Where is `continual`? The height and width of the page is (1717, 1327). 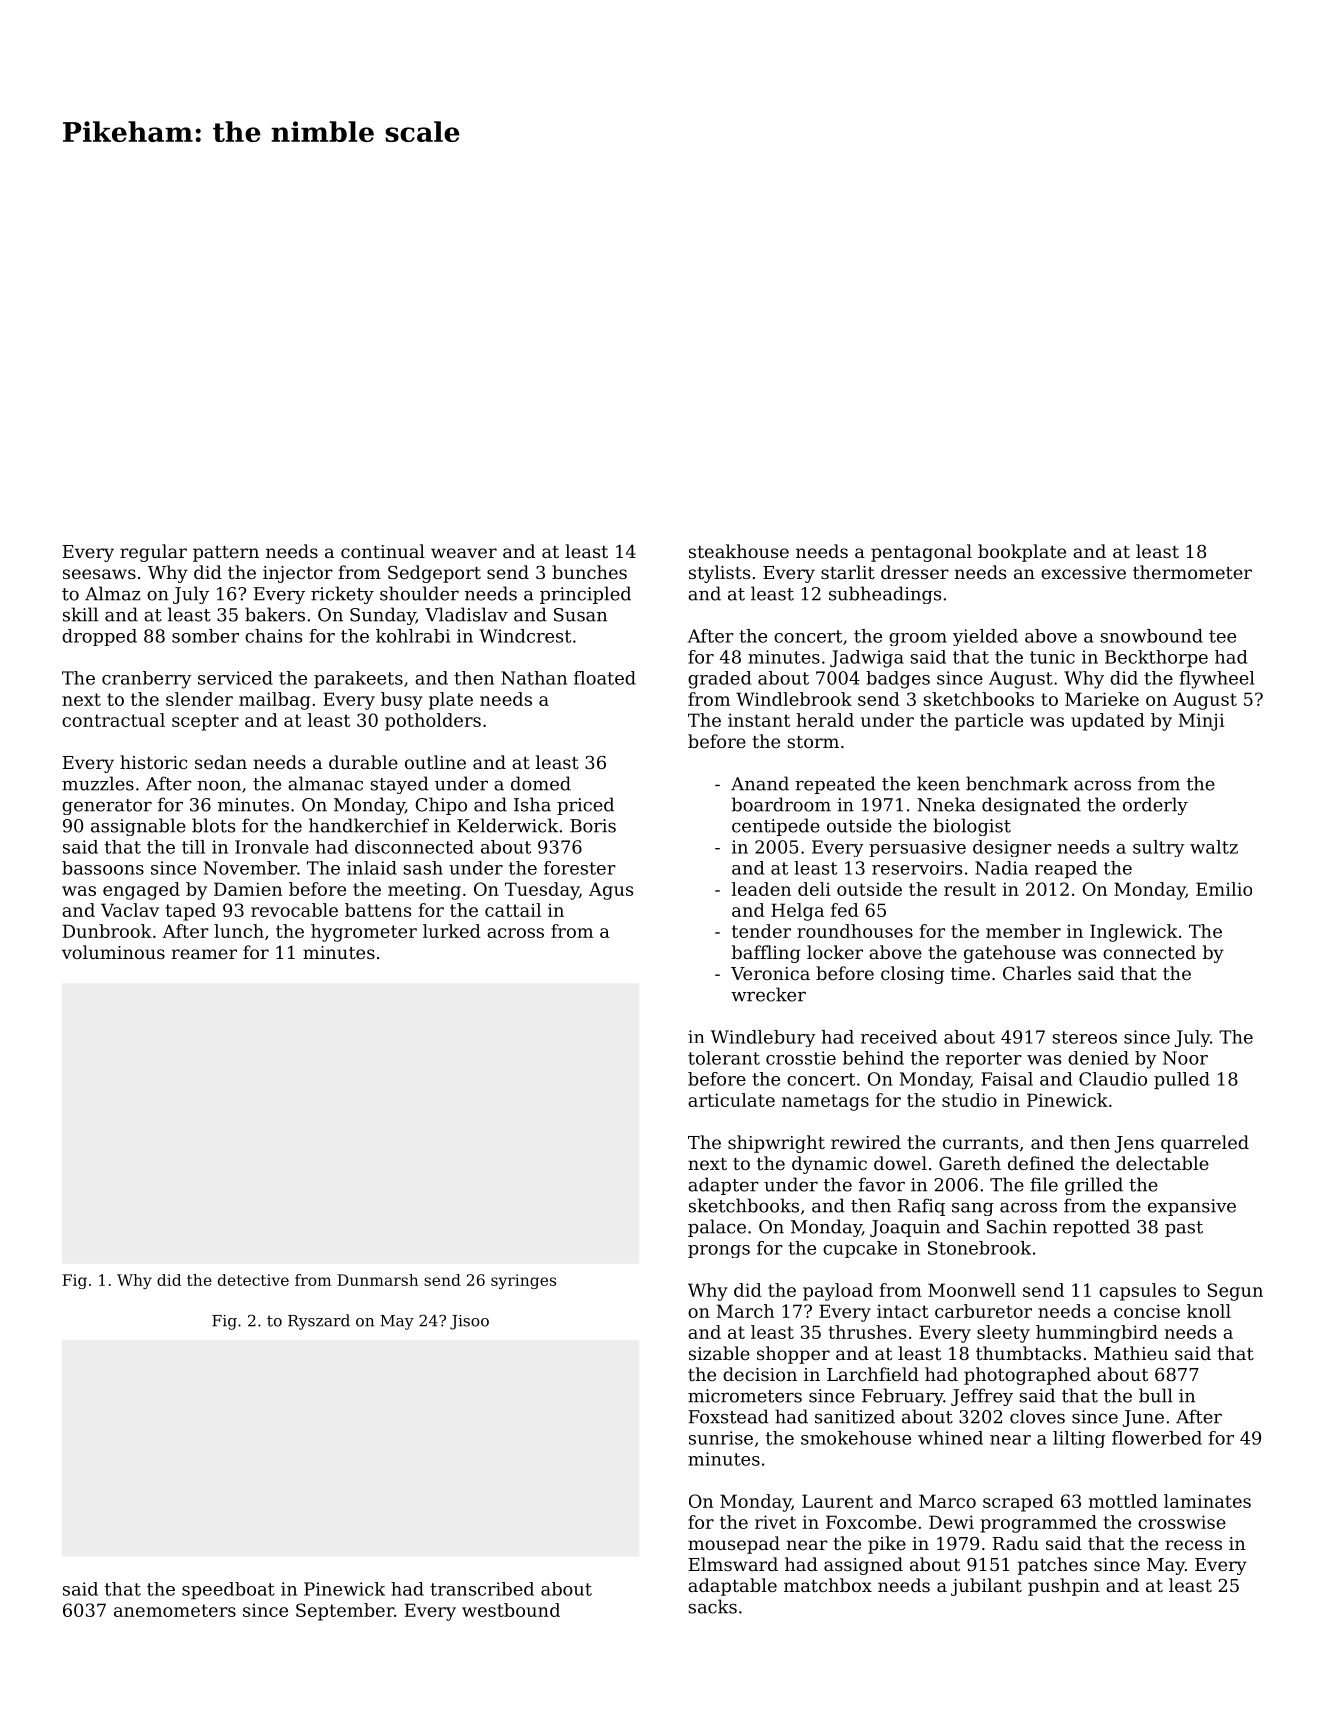
continual is located at coordinates (383, 551).
